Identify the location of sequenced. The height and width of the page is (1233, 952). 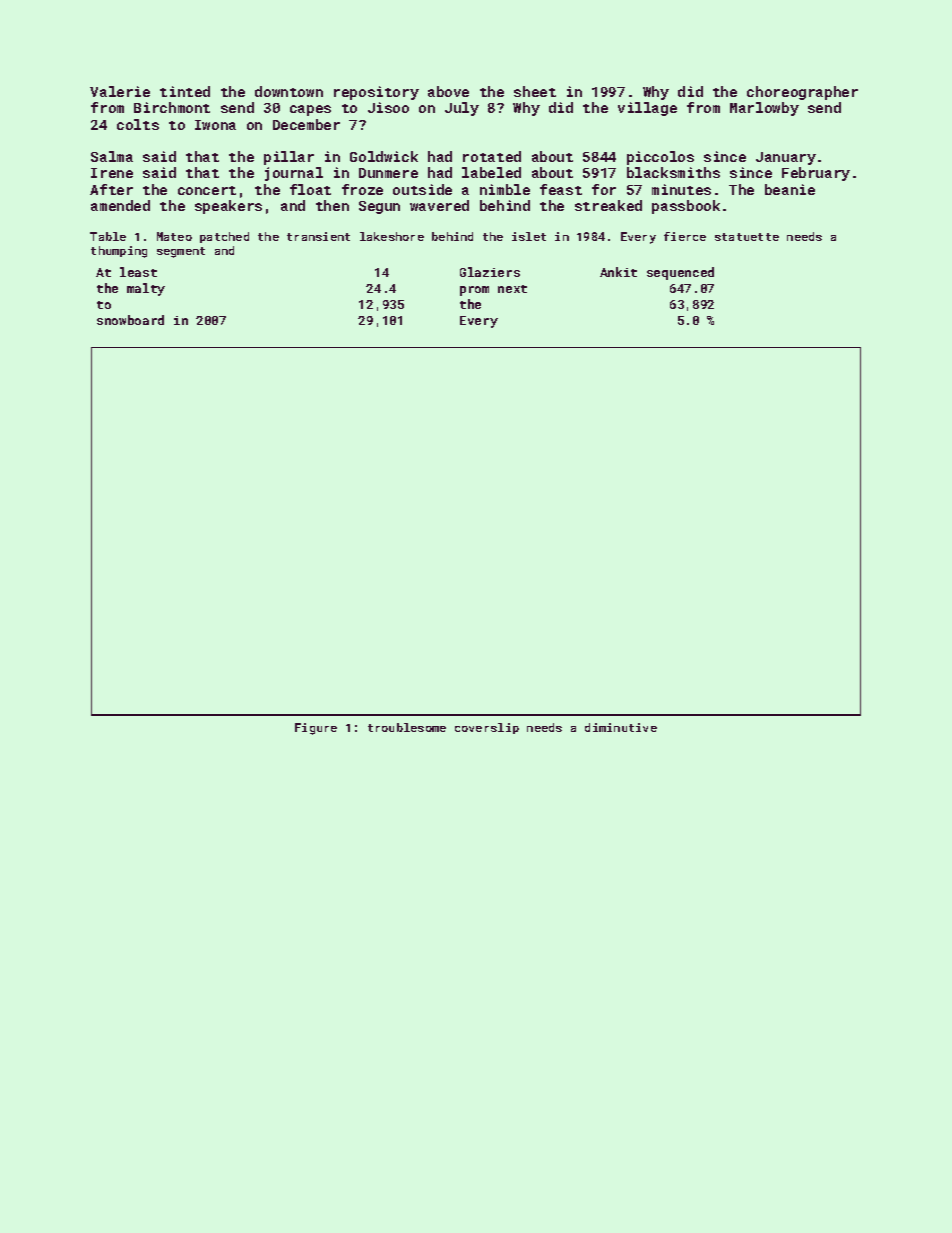
(680, 273).
